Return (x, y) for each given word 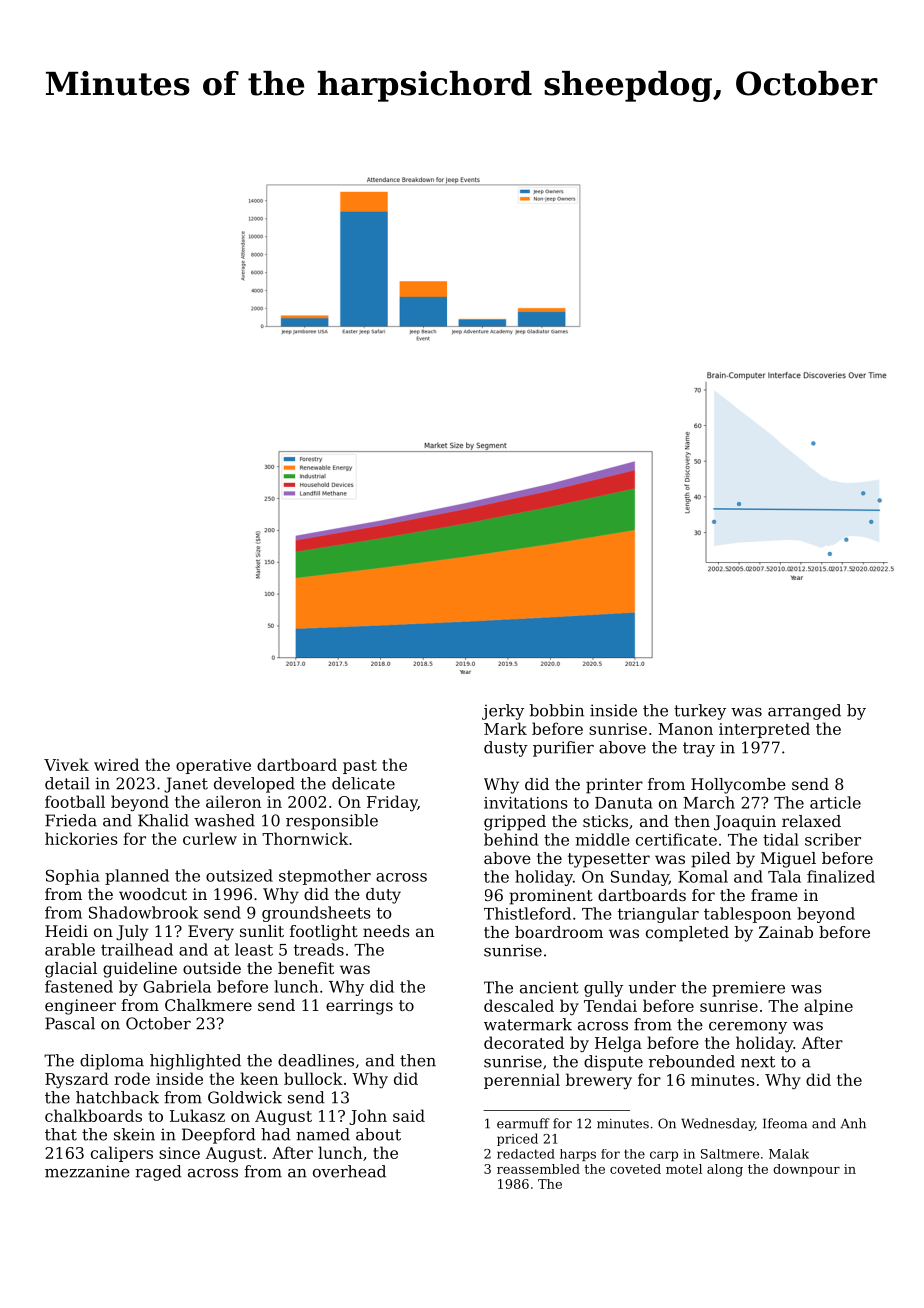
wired (116, 764)
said (409, 1115)
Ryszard (77, 1080)
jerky (503, 712)
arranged (804, 712)
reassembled (538, 1169)
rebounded (692, 1061)
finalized (841, 876)
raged (158, 1173)
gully (603, 989)
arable (70, 949)
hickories (81, 838)
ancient (549, 987)
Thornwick (305, 838)
